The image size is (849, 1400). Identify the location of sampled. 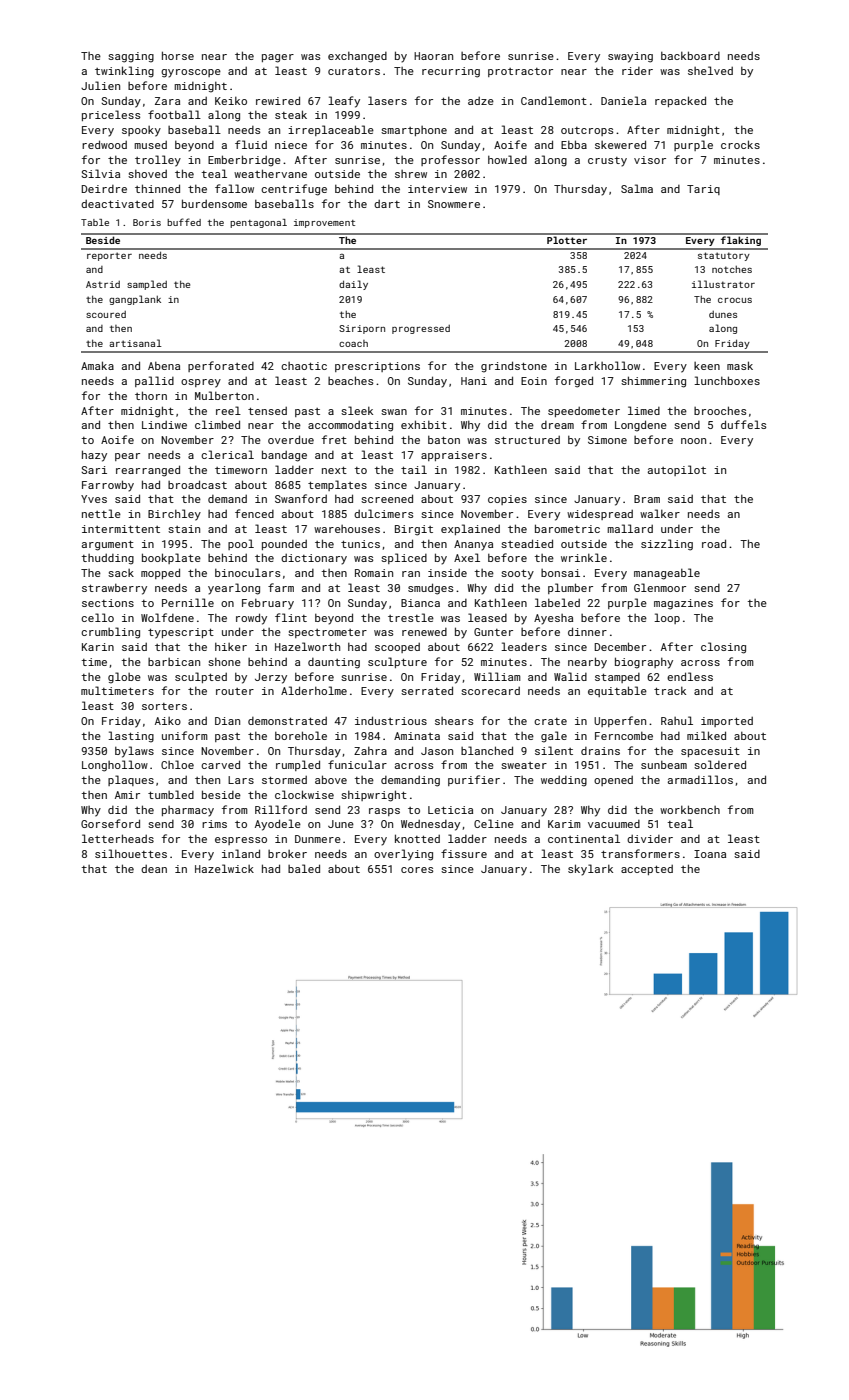
(147, 285).
